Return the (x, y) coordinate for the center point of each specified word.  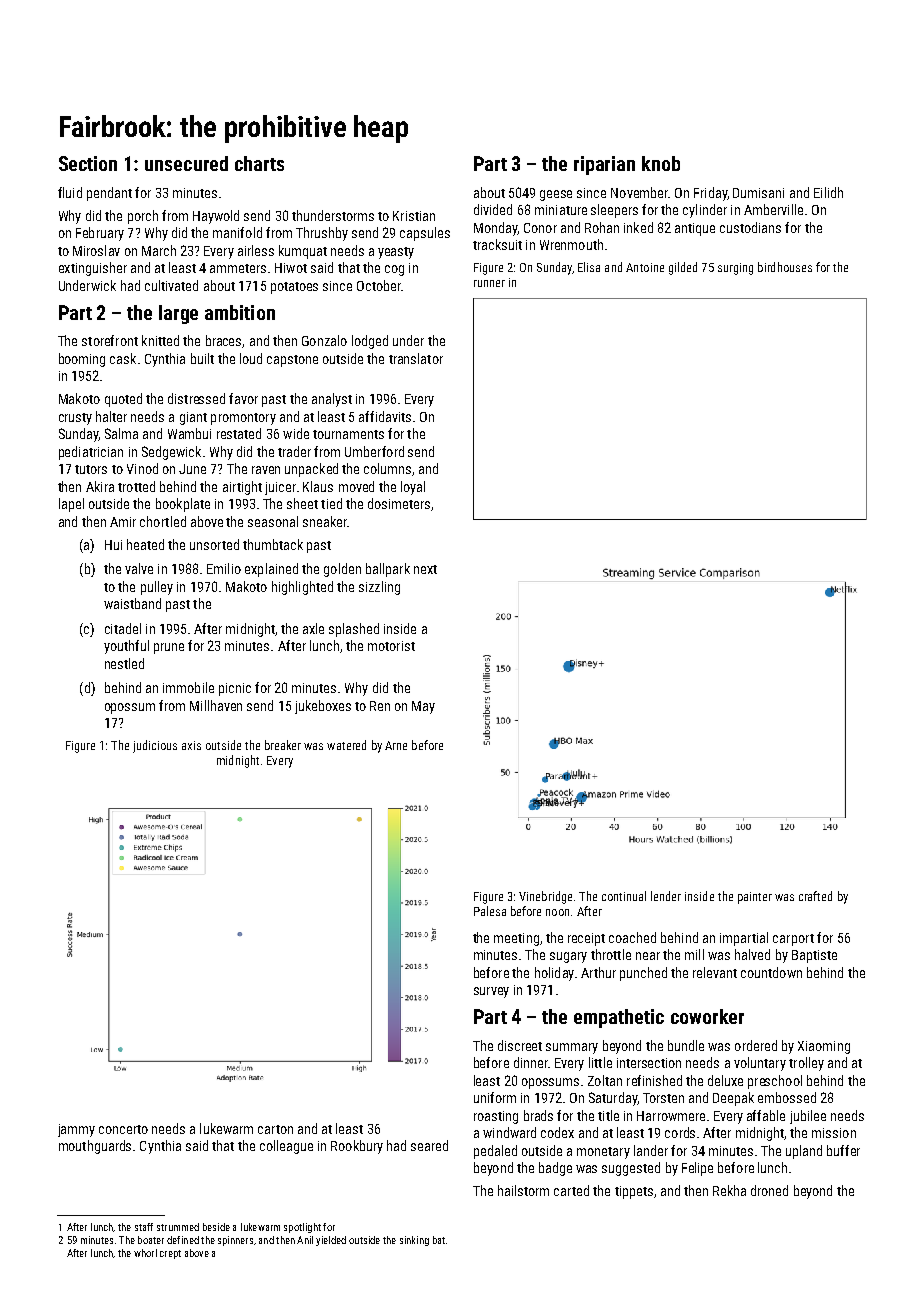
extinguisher (93, 269)
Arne (396, 745)
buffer (843, 1150)
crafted (815, 896)
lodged (370, 342)
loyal (413, 488)
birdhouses (785, 267)
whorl (145, 1253)
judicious (155, 746)
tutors (91, 469)
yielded (331, 1241)
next (425, 569)
